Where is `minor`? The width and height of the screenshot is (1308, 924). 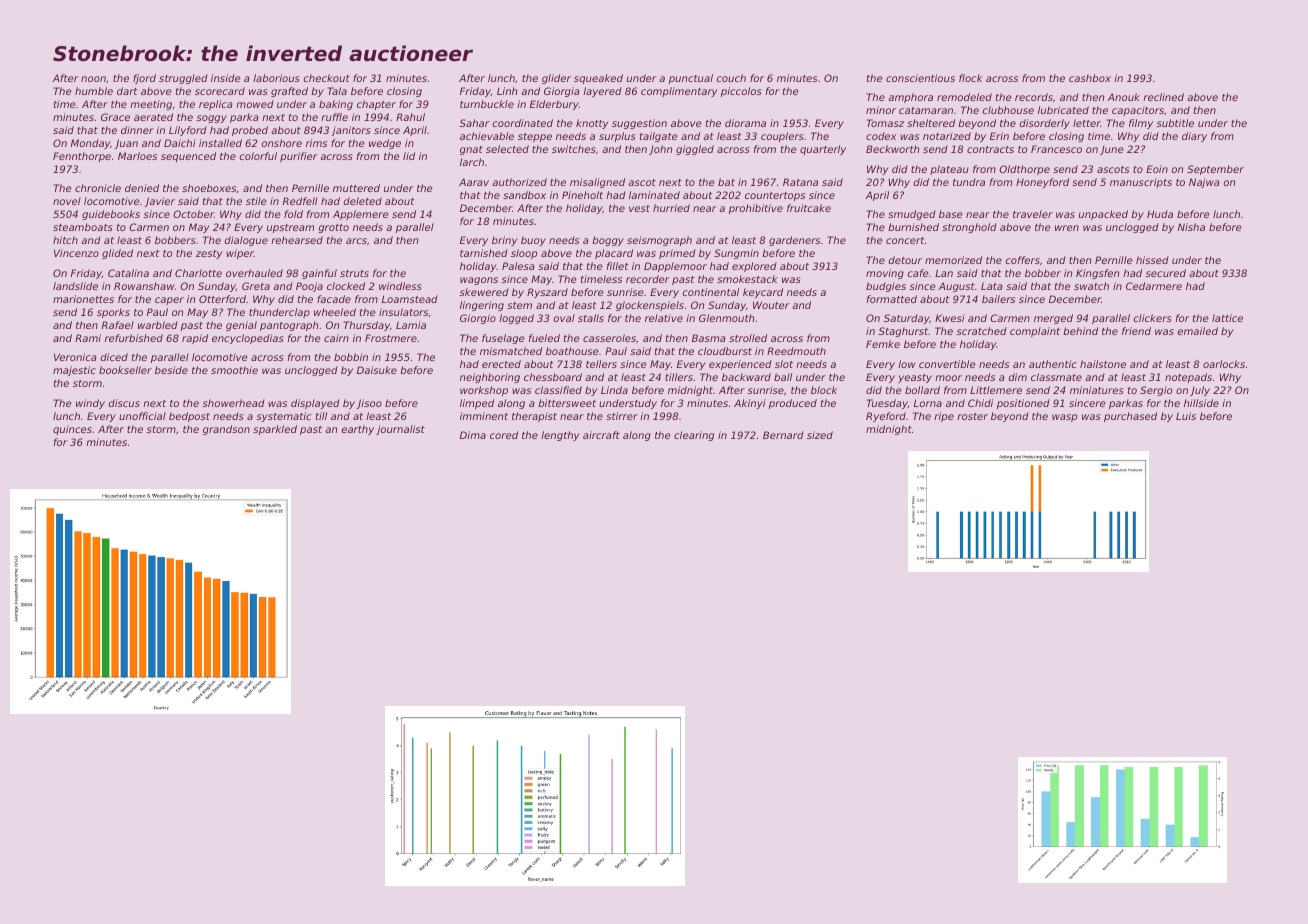 minor is located at coordinates (881, 110).
